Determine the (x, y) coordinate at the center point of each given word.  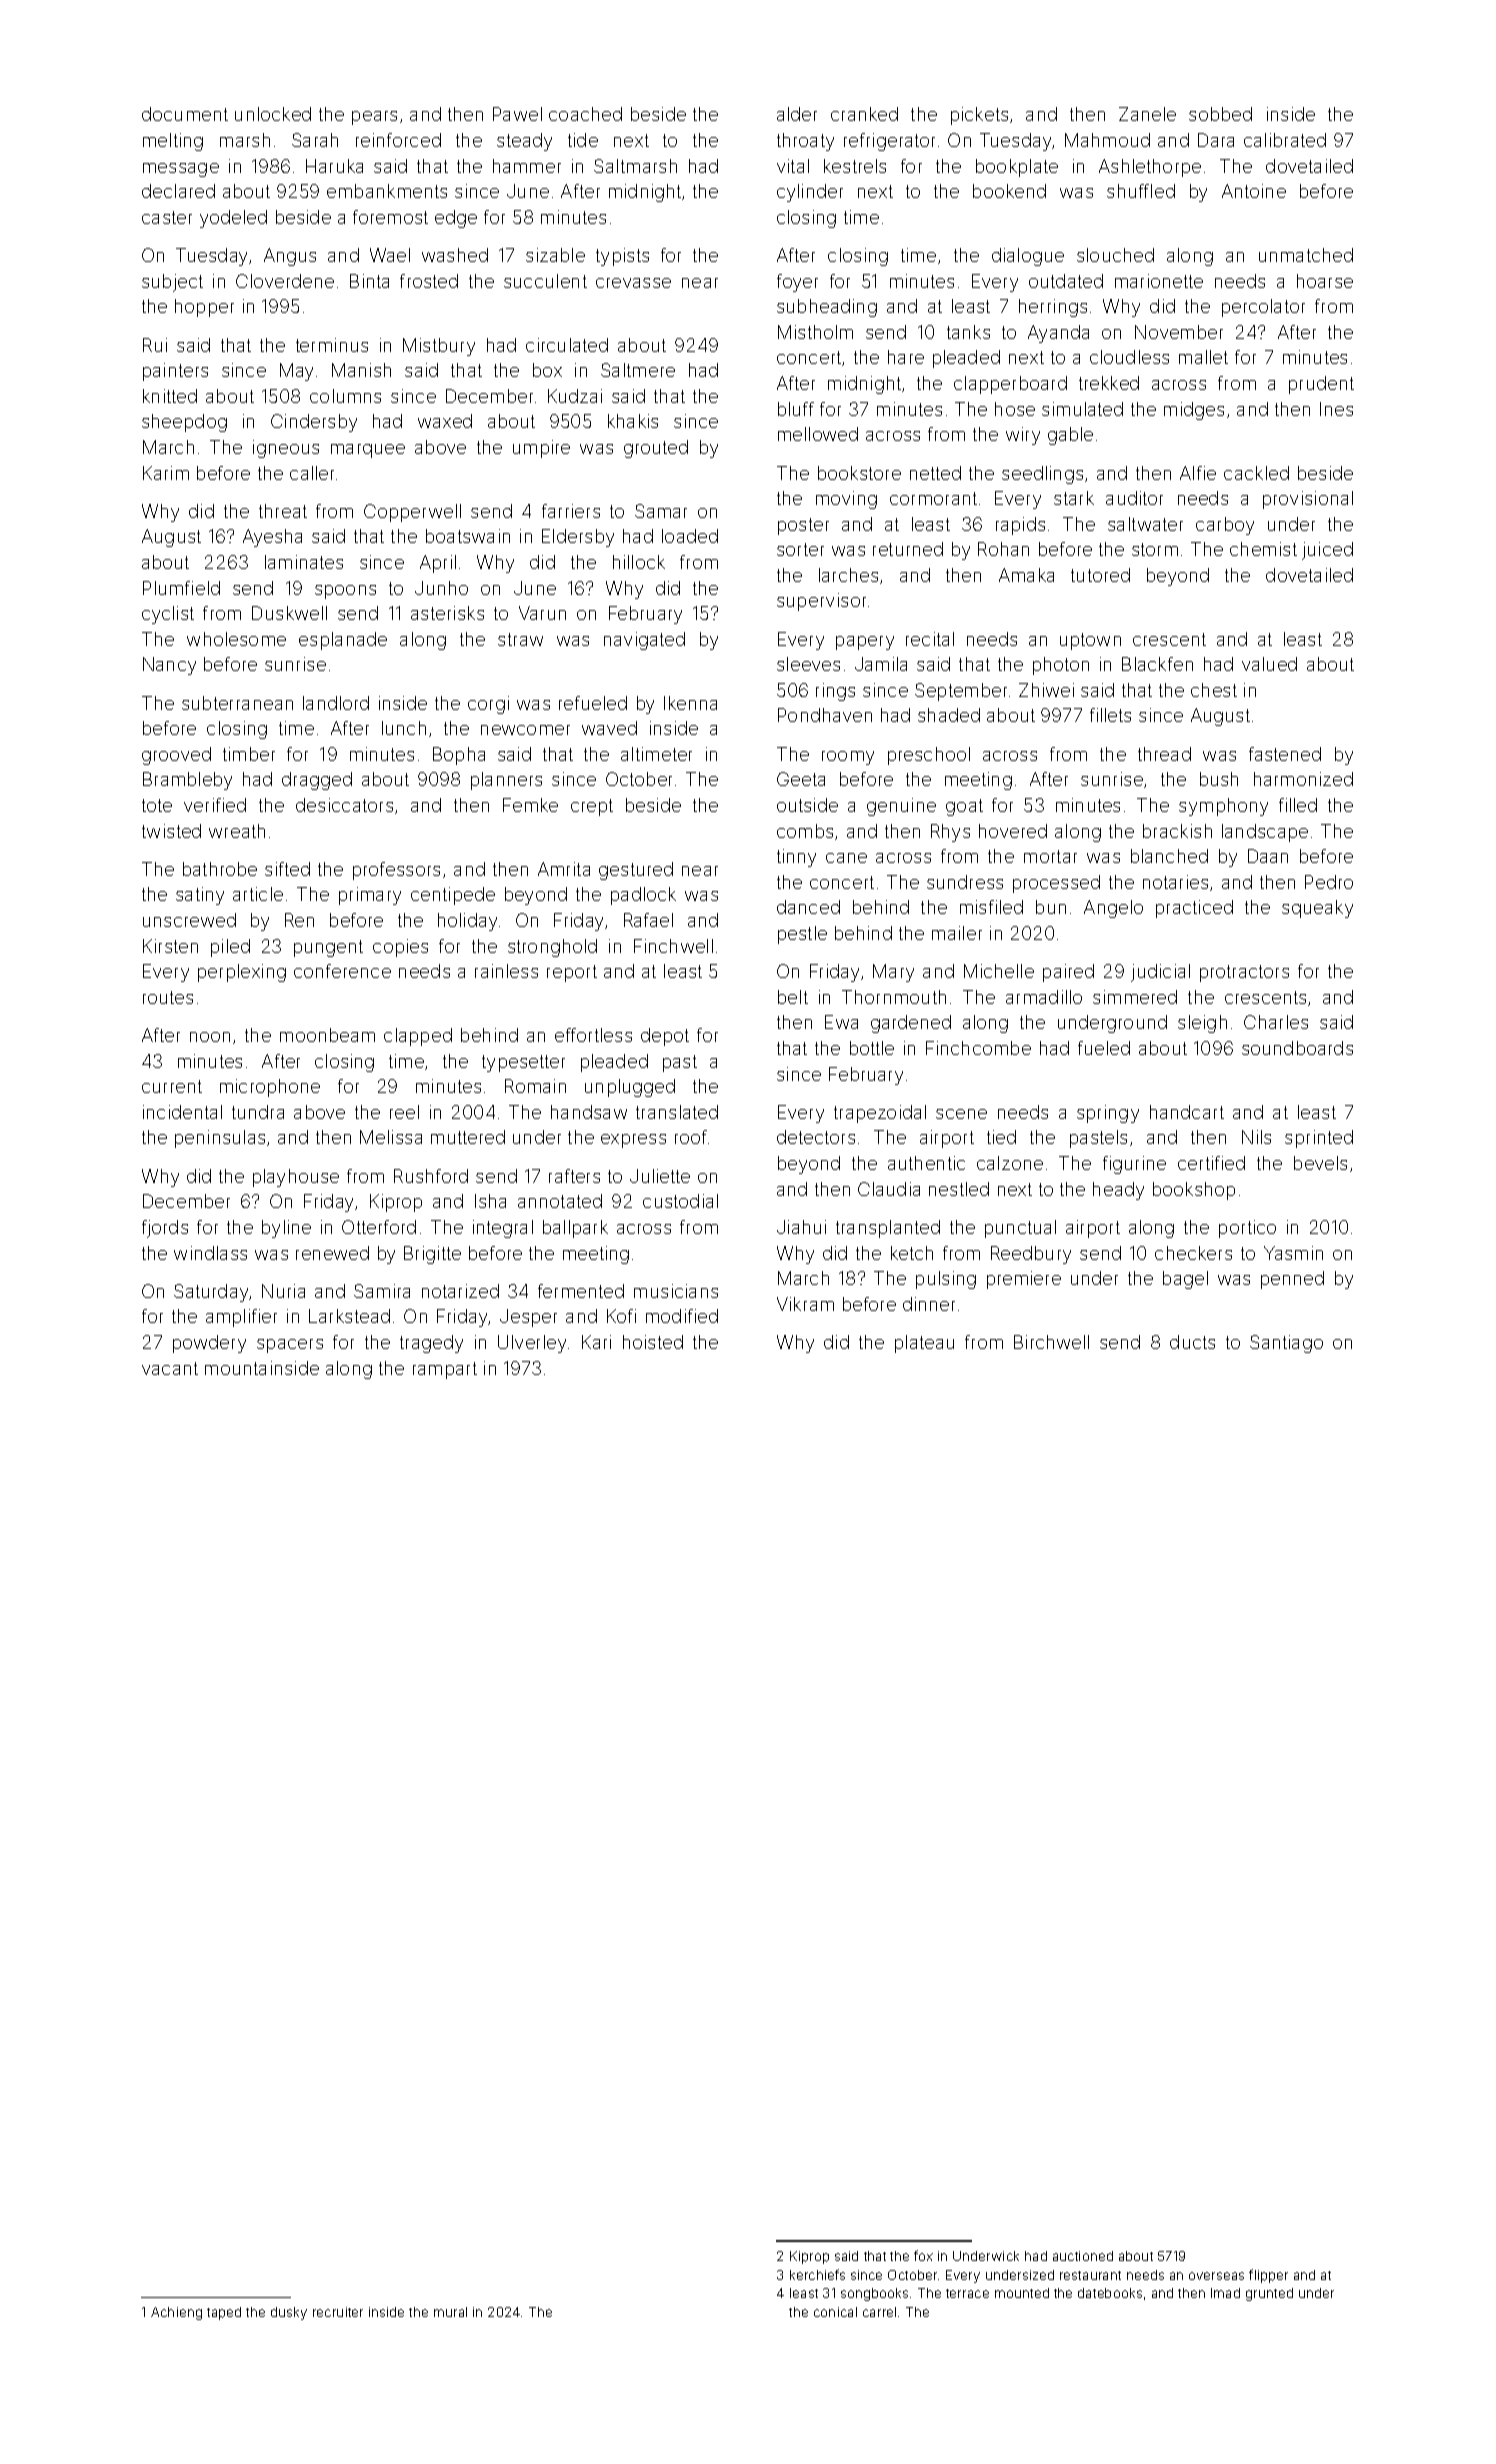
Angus (290, 257)
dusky (289, 2313)
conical (835, 2312)
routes (168, 997)
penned (1292, 1280)
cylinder (810, 193)
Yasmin (1293, 1253)
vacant (170, 1368)
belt (793, 997)
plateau (924, 1344)
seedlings (1042, 475)
